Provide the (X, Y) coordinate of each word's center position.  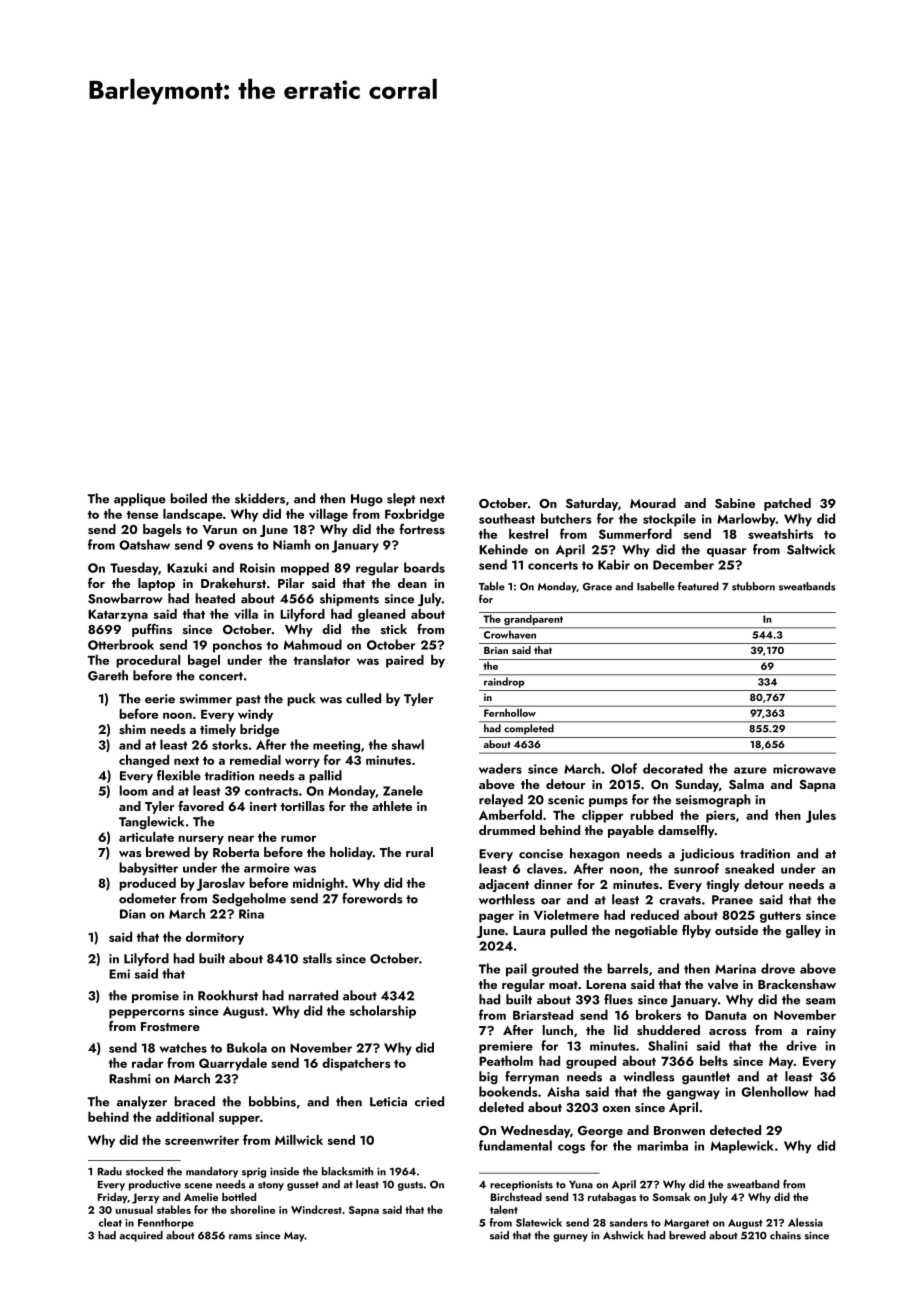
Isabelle (656, 586)
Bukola (247, 1047)
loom (133, 790)
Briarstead (543, 1015)
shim (132, 729)
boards (424, 567)
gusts (410, 1186)
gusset (303, 1186)
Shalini (668, 1045)
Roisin (257, 568)
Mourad (653, 503)
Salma (746, 784)
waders (500, 768)
